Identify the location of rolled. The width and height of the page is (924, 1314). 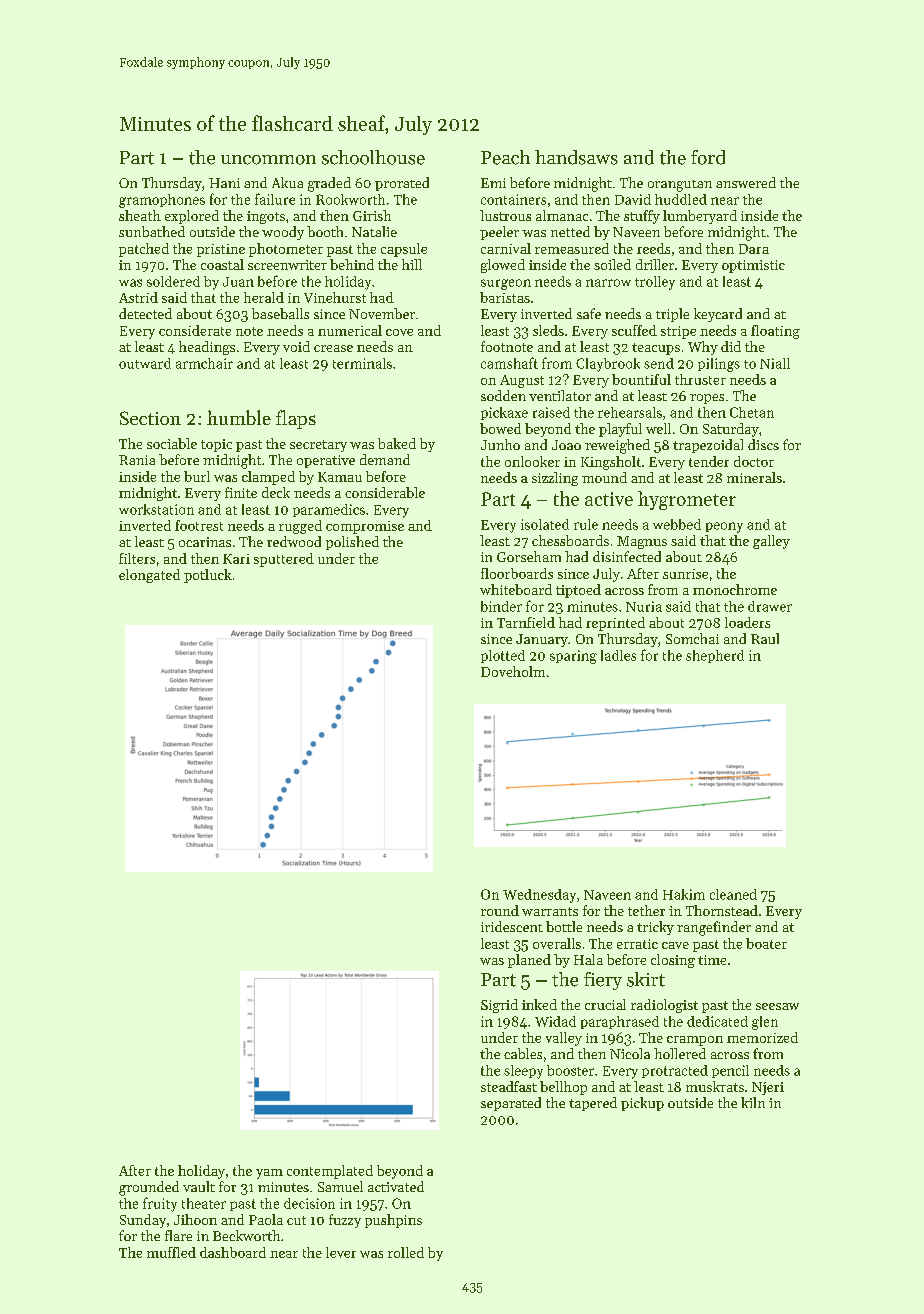
(406, 1252).
